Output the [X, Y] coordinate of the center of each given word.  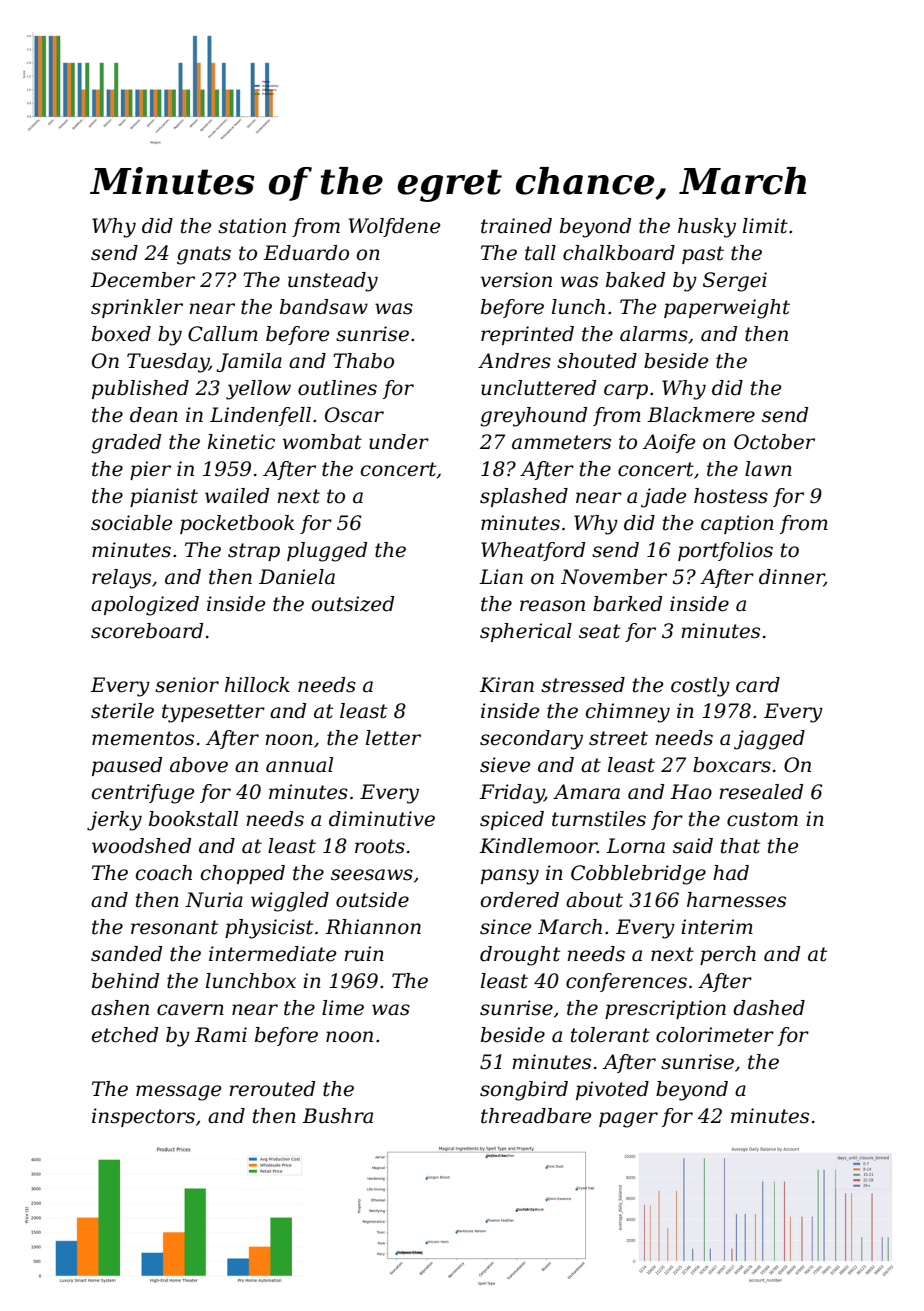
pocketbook [237, 524]
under [399, 442]
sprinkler [137, 308]
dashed [769, 1008]
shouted [597, 361]
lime [343, 1008]
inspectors [143, 1117]
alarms [654, 334]
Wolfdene [394, 227]
